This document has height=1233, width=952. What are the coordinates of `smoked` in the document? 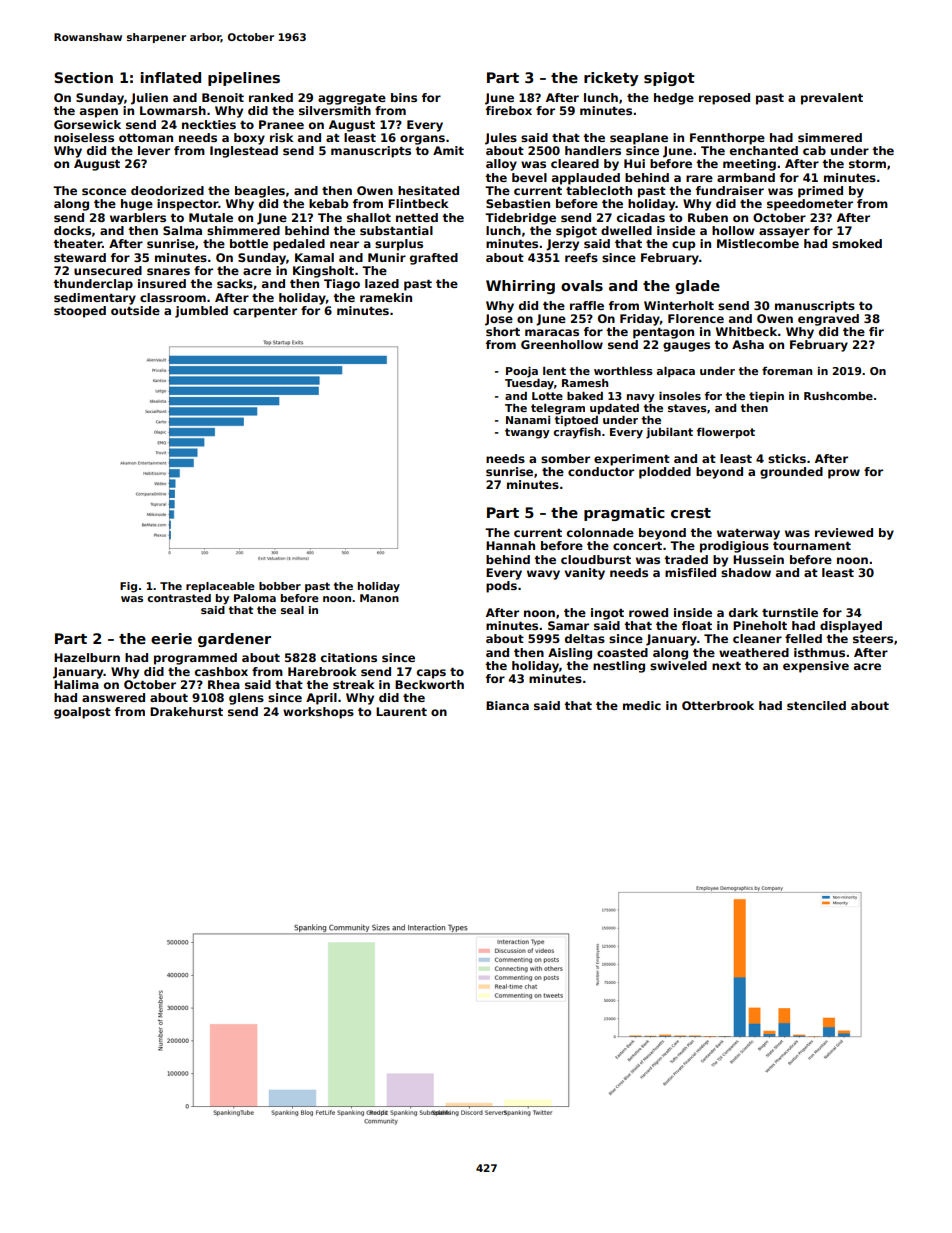 It's located at (857, 243).
